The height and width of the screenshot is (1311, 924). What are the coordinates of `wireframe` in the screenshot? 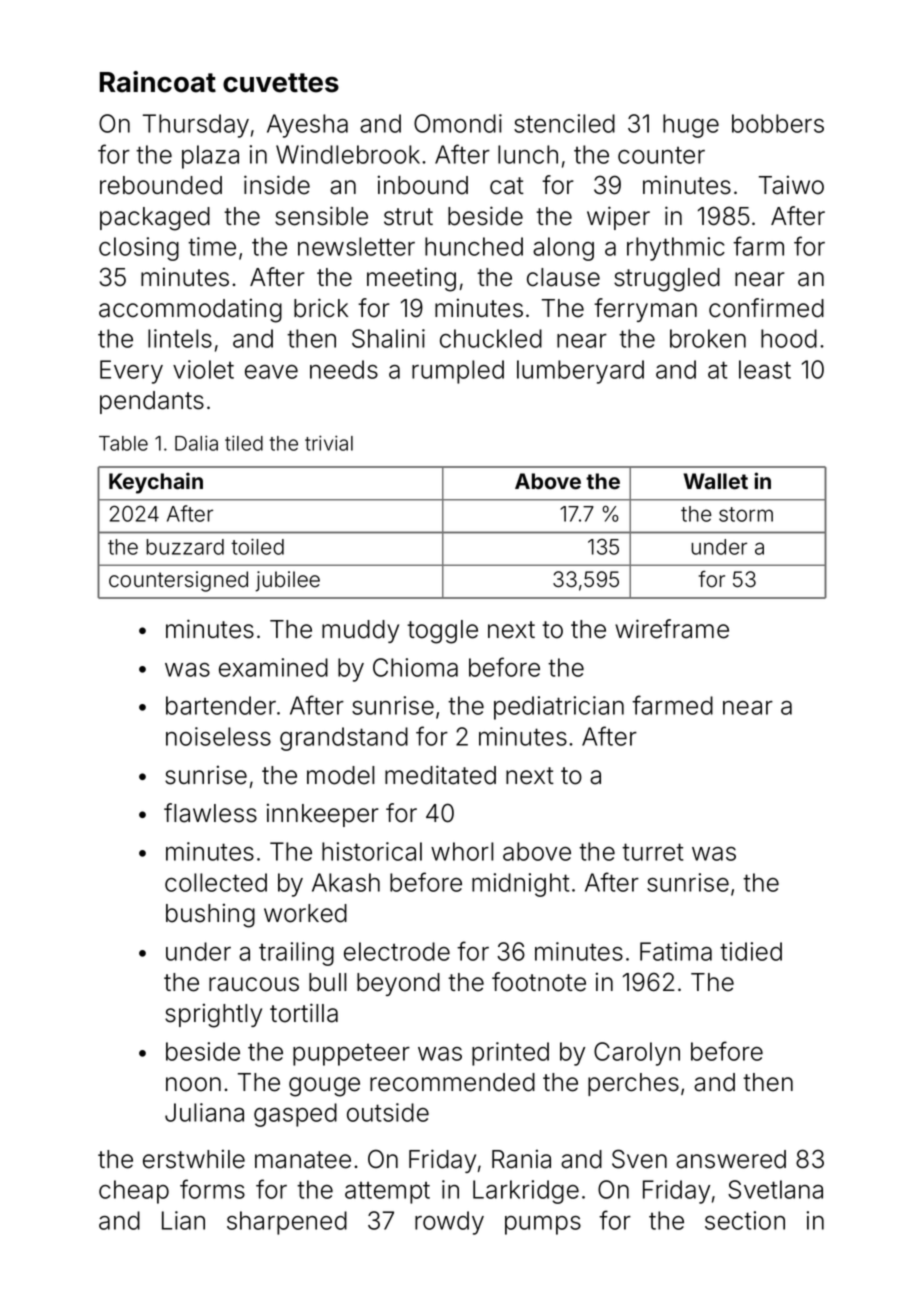 It's located at (672, 629).
